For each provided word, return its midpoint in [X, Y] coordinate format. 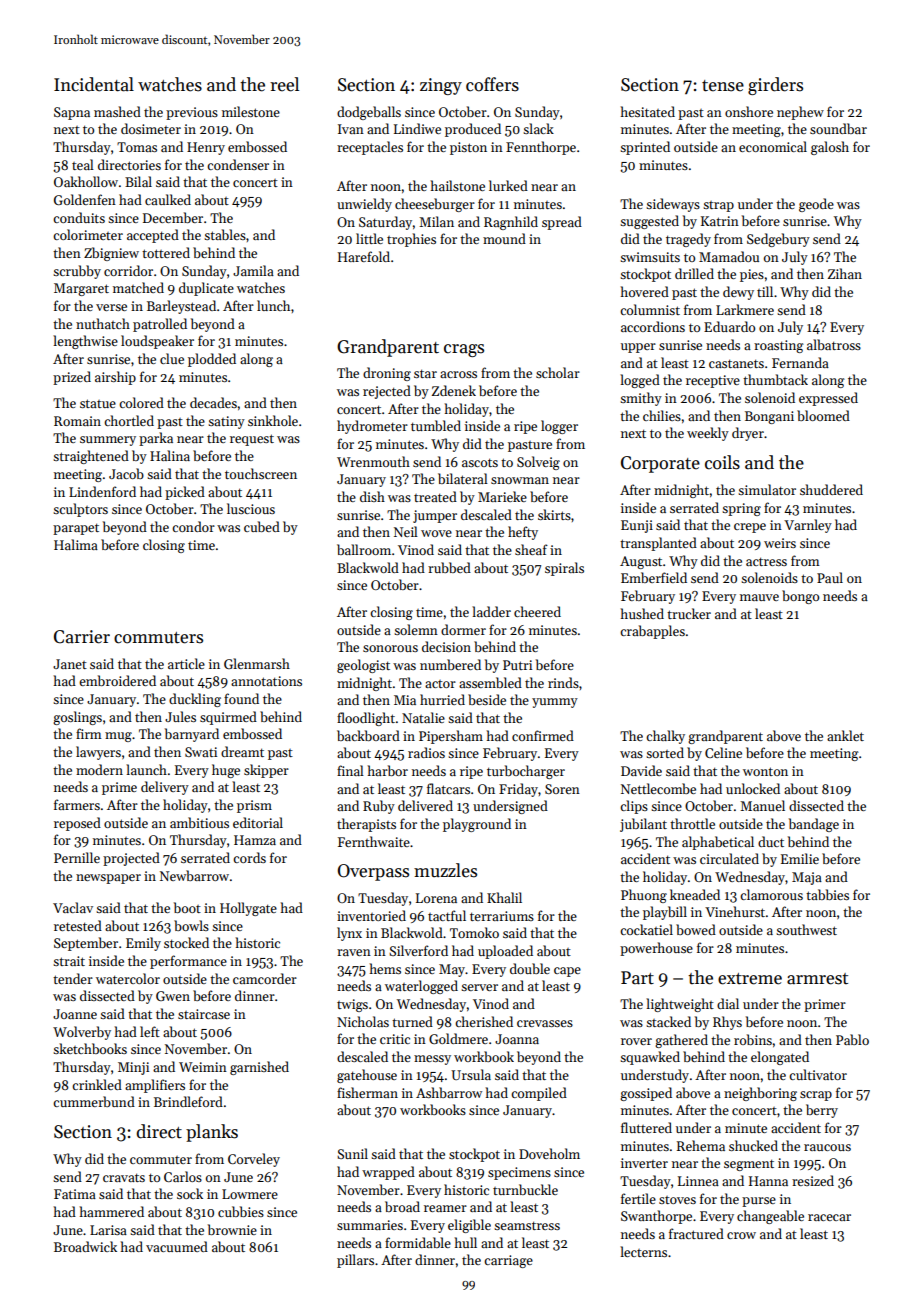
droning [387, 374]
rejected [387, 392]
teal [83, 164]
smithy [641, 399]
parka [156, 439]
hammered [112, 1211]
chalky [665, 737]
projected [131, 859]
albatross [834, 344]
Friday [518, 790]
